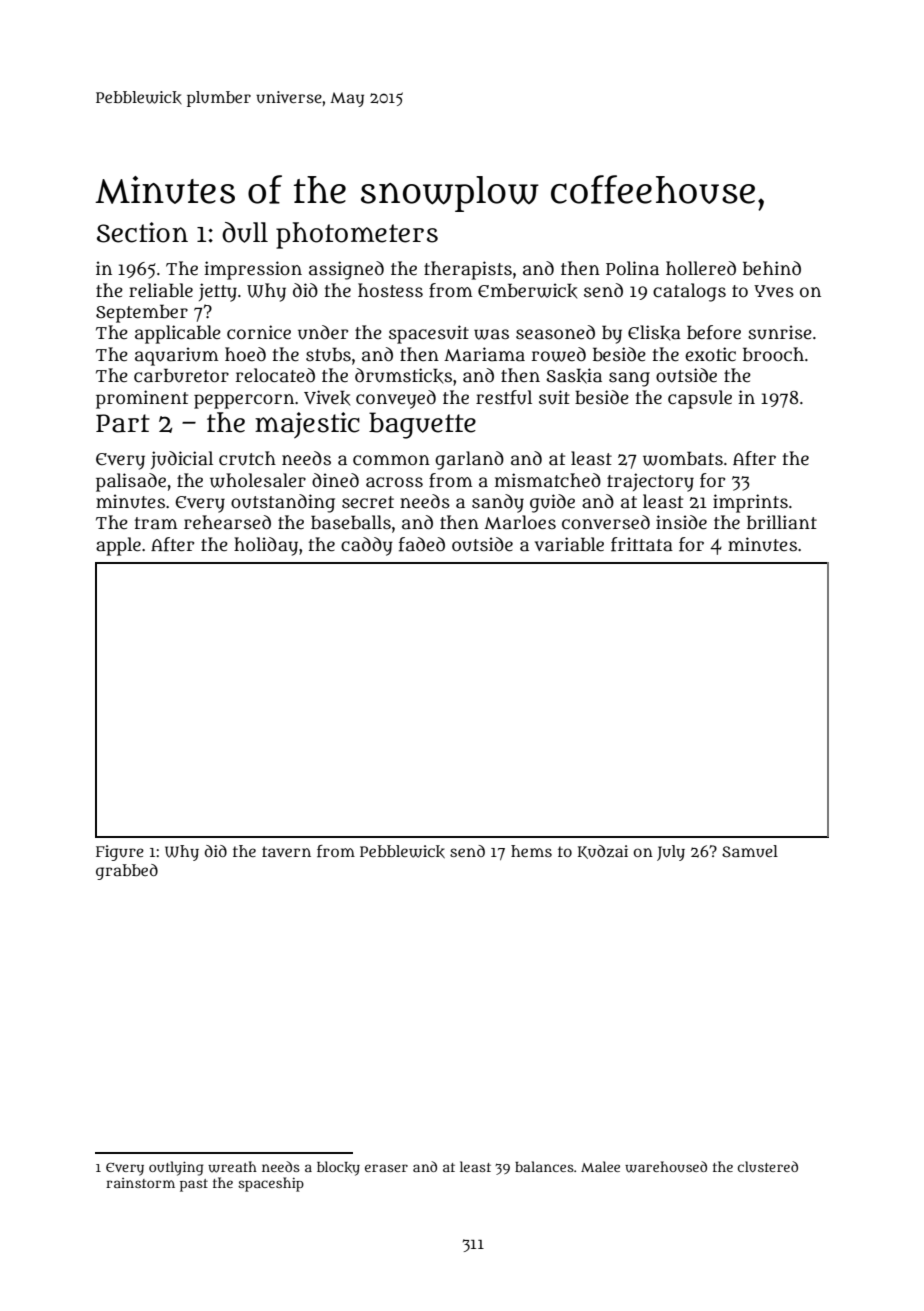 This document has height=1311, width=924. Describe the element at coordinates (750, 851) in the document. I see `Samuel` at that location.
